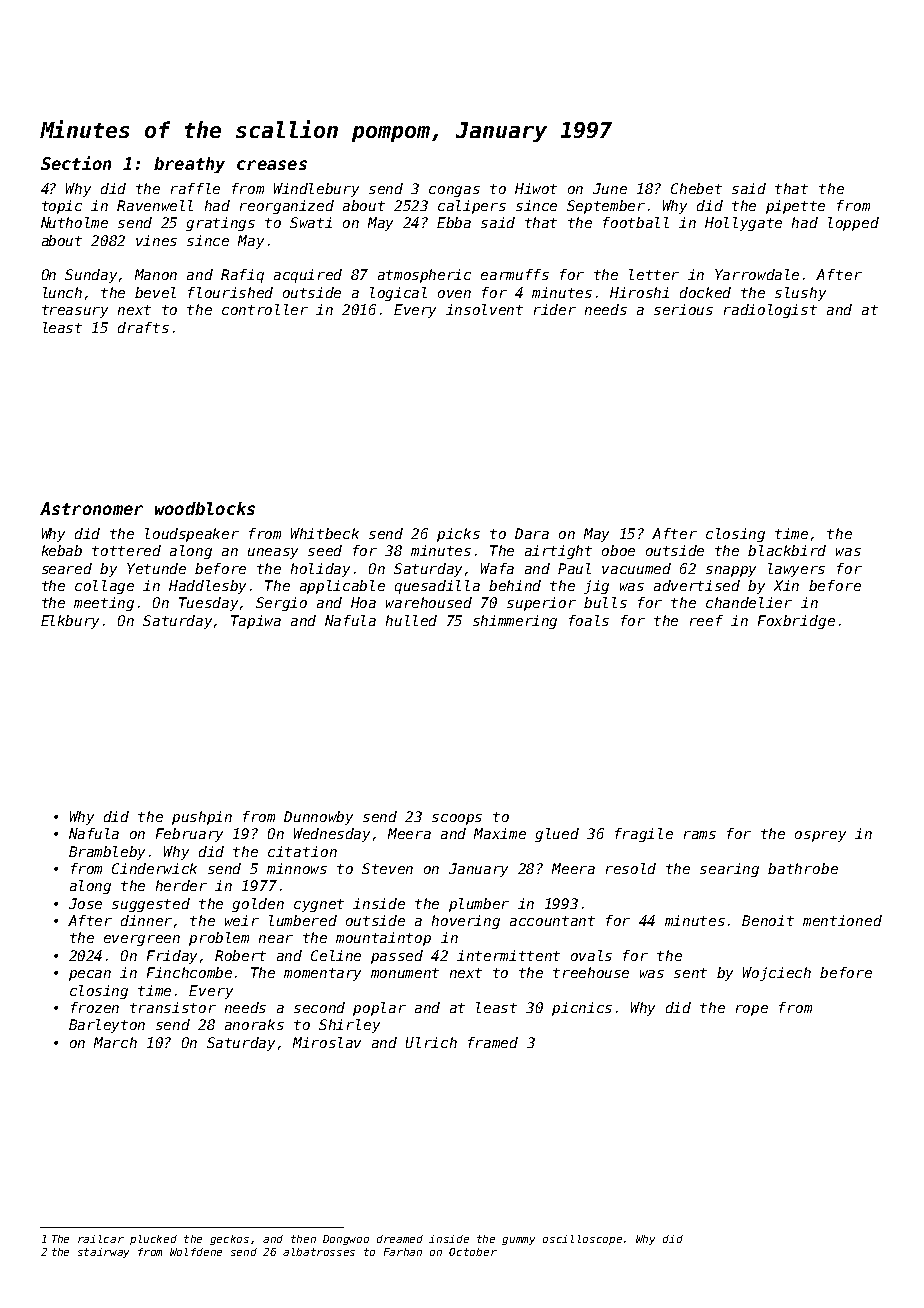 Image resolution: width=924 pixels, height=1308 pixels. What do you see at coordinates (115, 1042) in the screenshot?
I see `March` at bounding box center [115, 1042].
